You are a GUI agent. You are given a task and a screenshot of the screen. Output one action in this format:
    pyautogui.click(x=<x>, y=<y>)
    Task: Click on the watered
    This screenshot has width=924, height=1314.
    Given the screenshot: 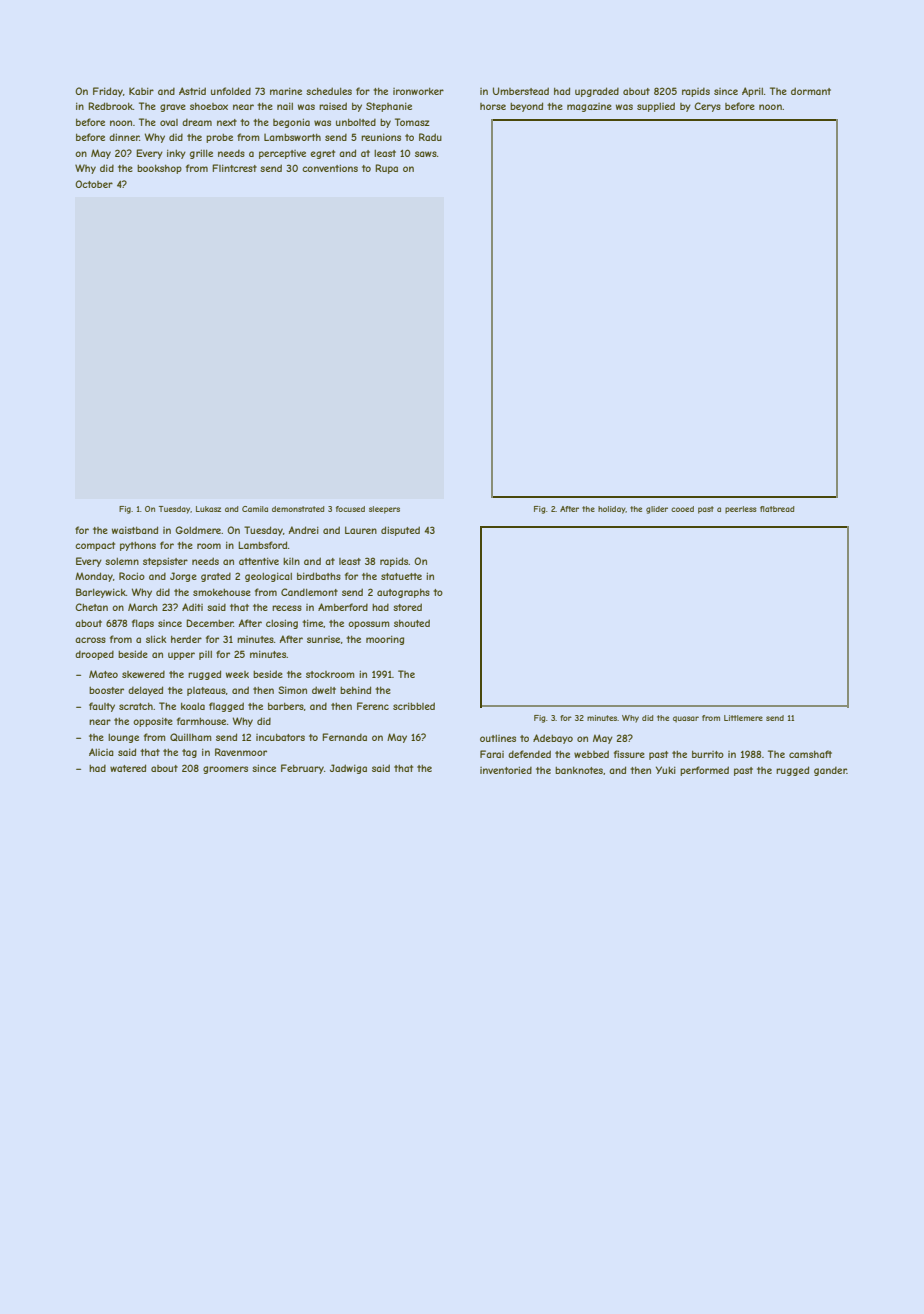 What is the action you would take?
    pyautogui.click(x=128, y=768)
